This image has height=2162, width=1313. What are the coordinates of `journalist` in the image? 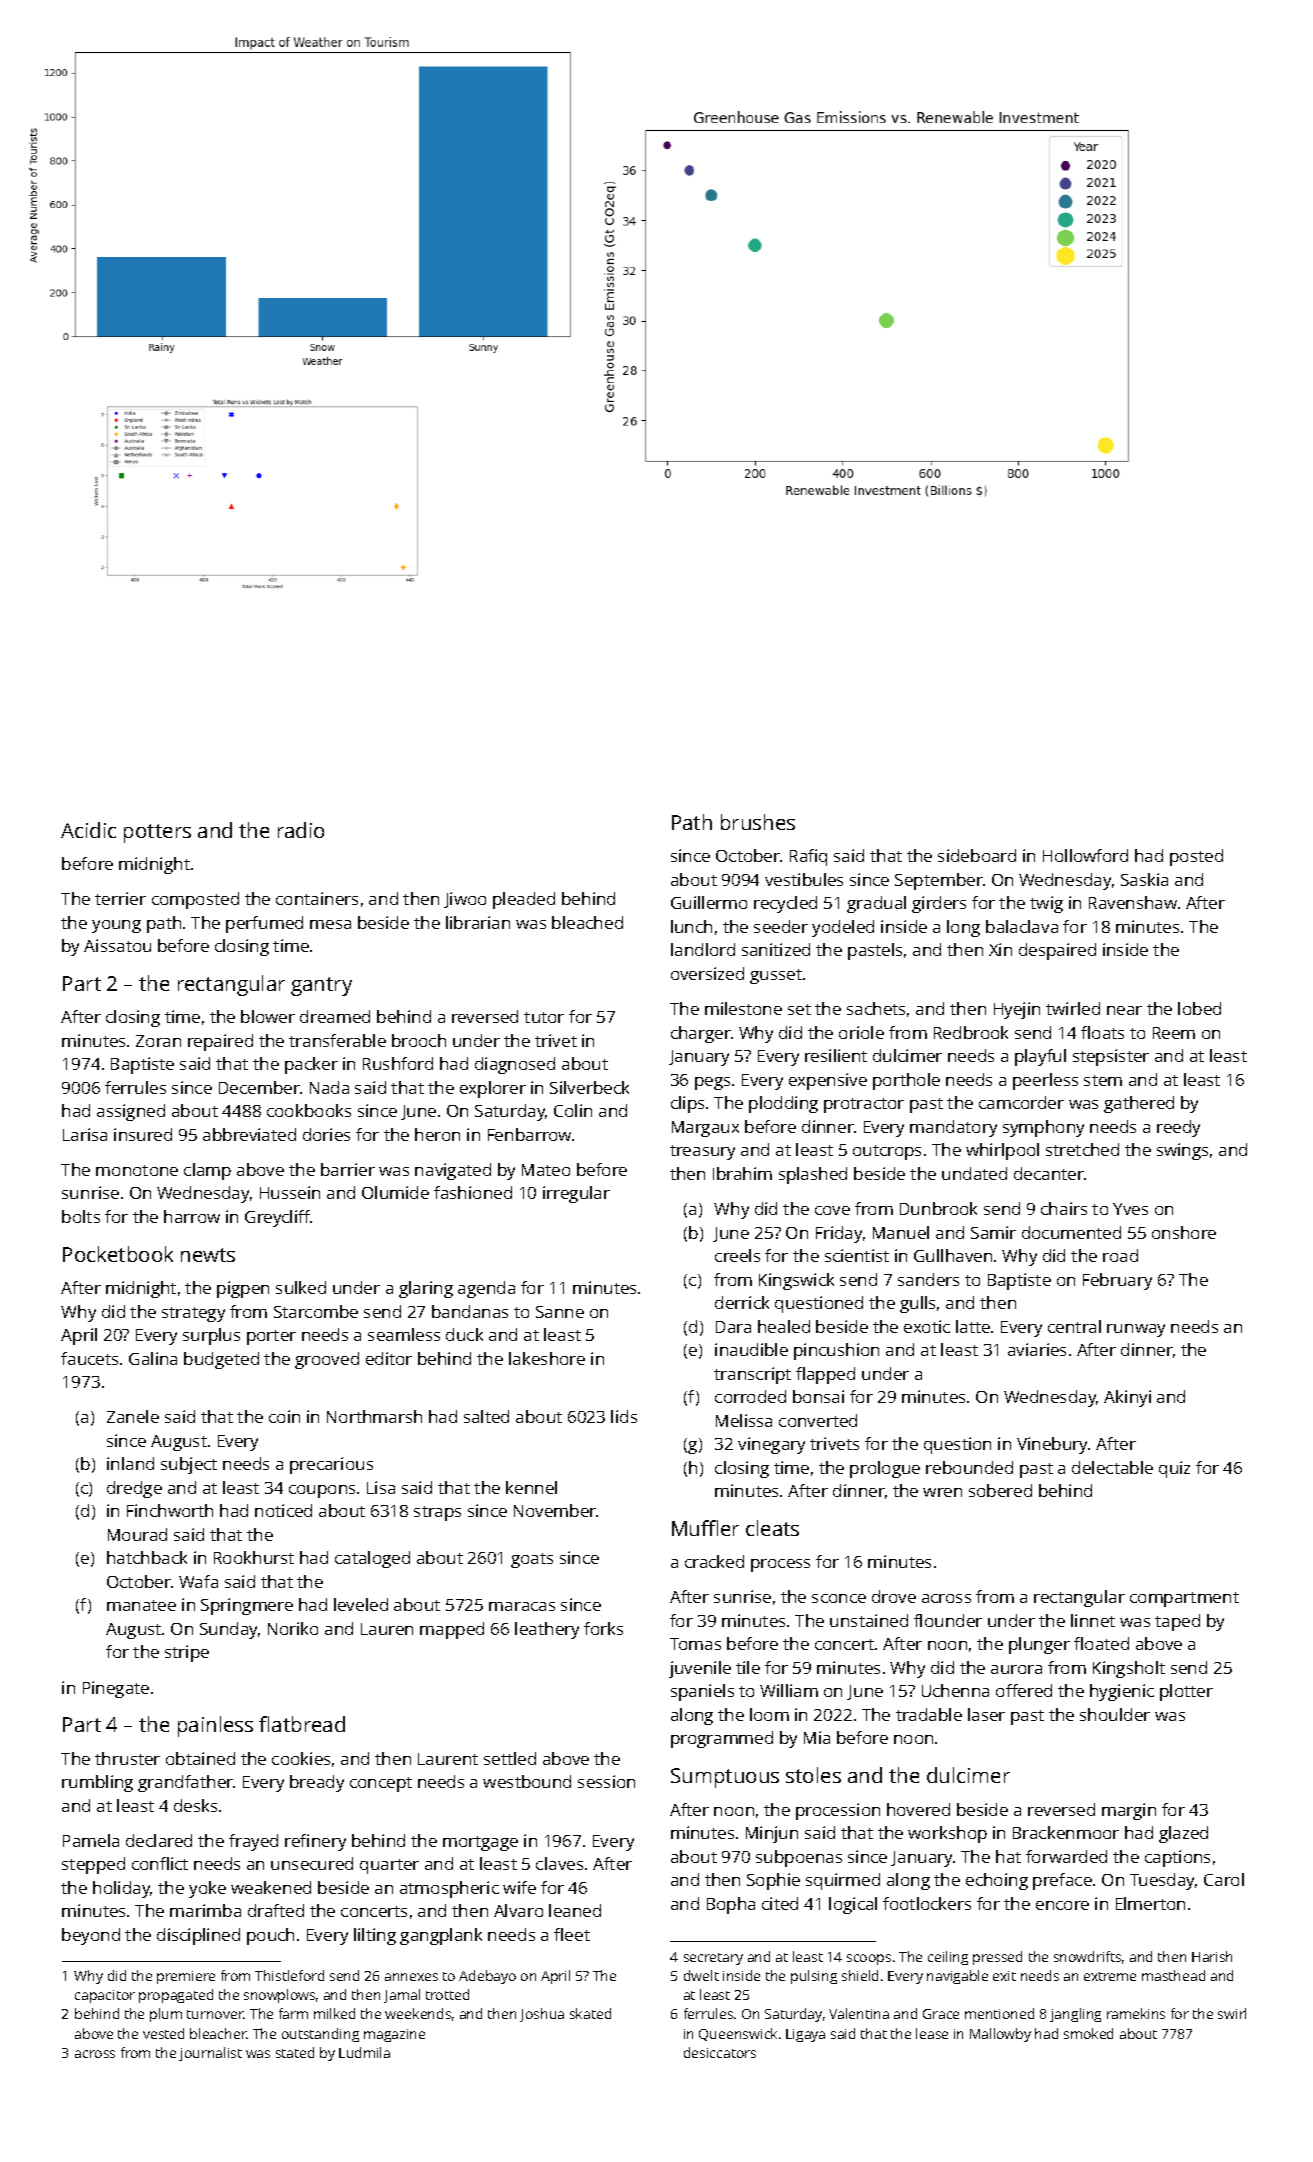 It's located at (210, 2054).
